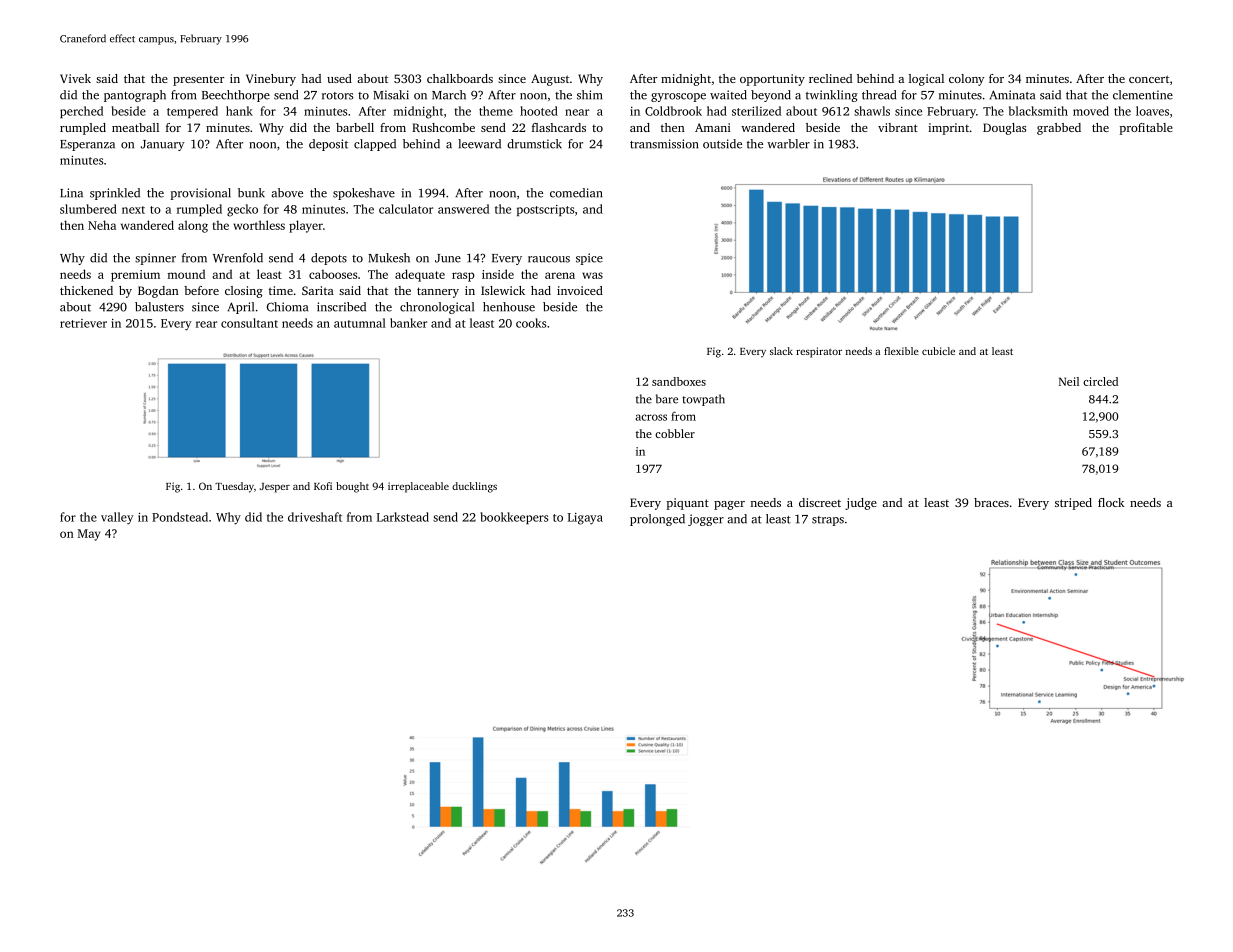 This image has width=1233, height=952. What do you see at coordinates (664, 144) in the image?
I see `transmission` at bounding box center [664, 144].
